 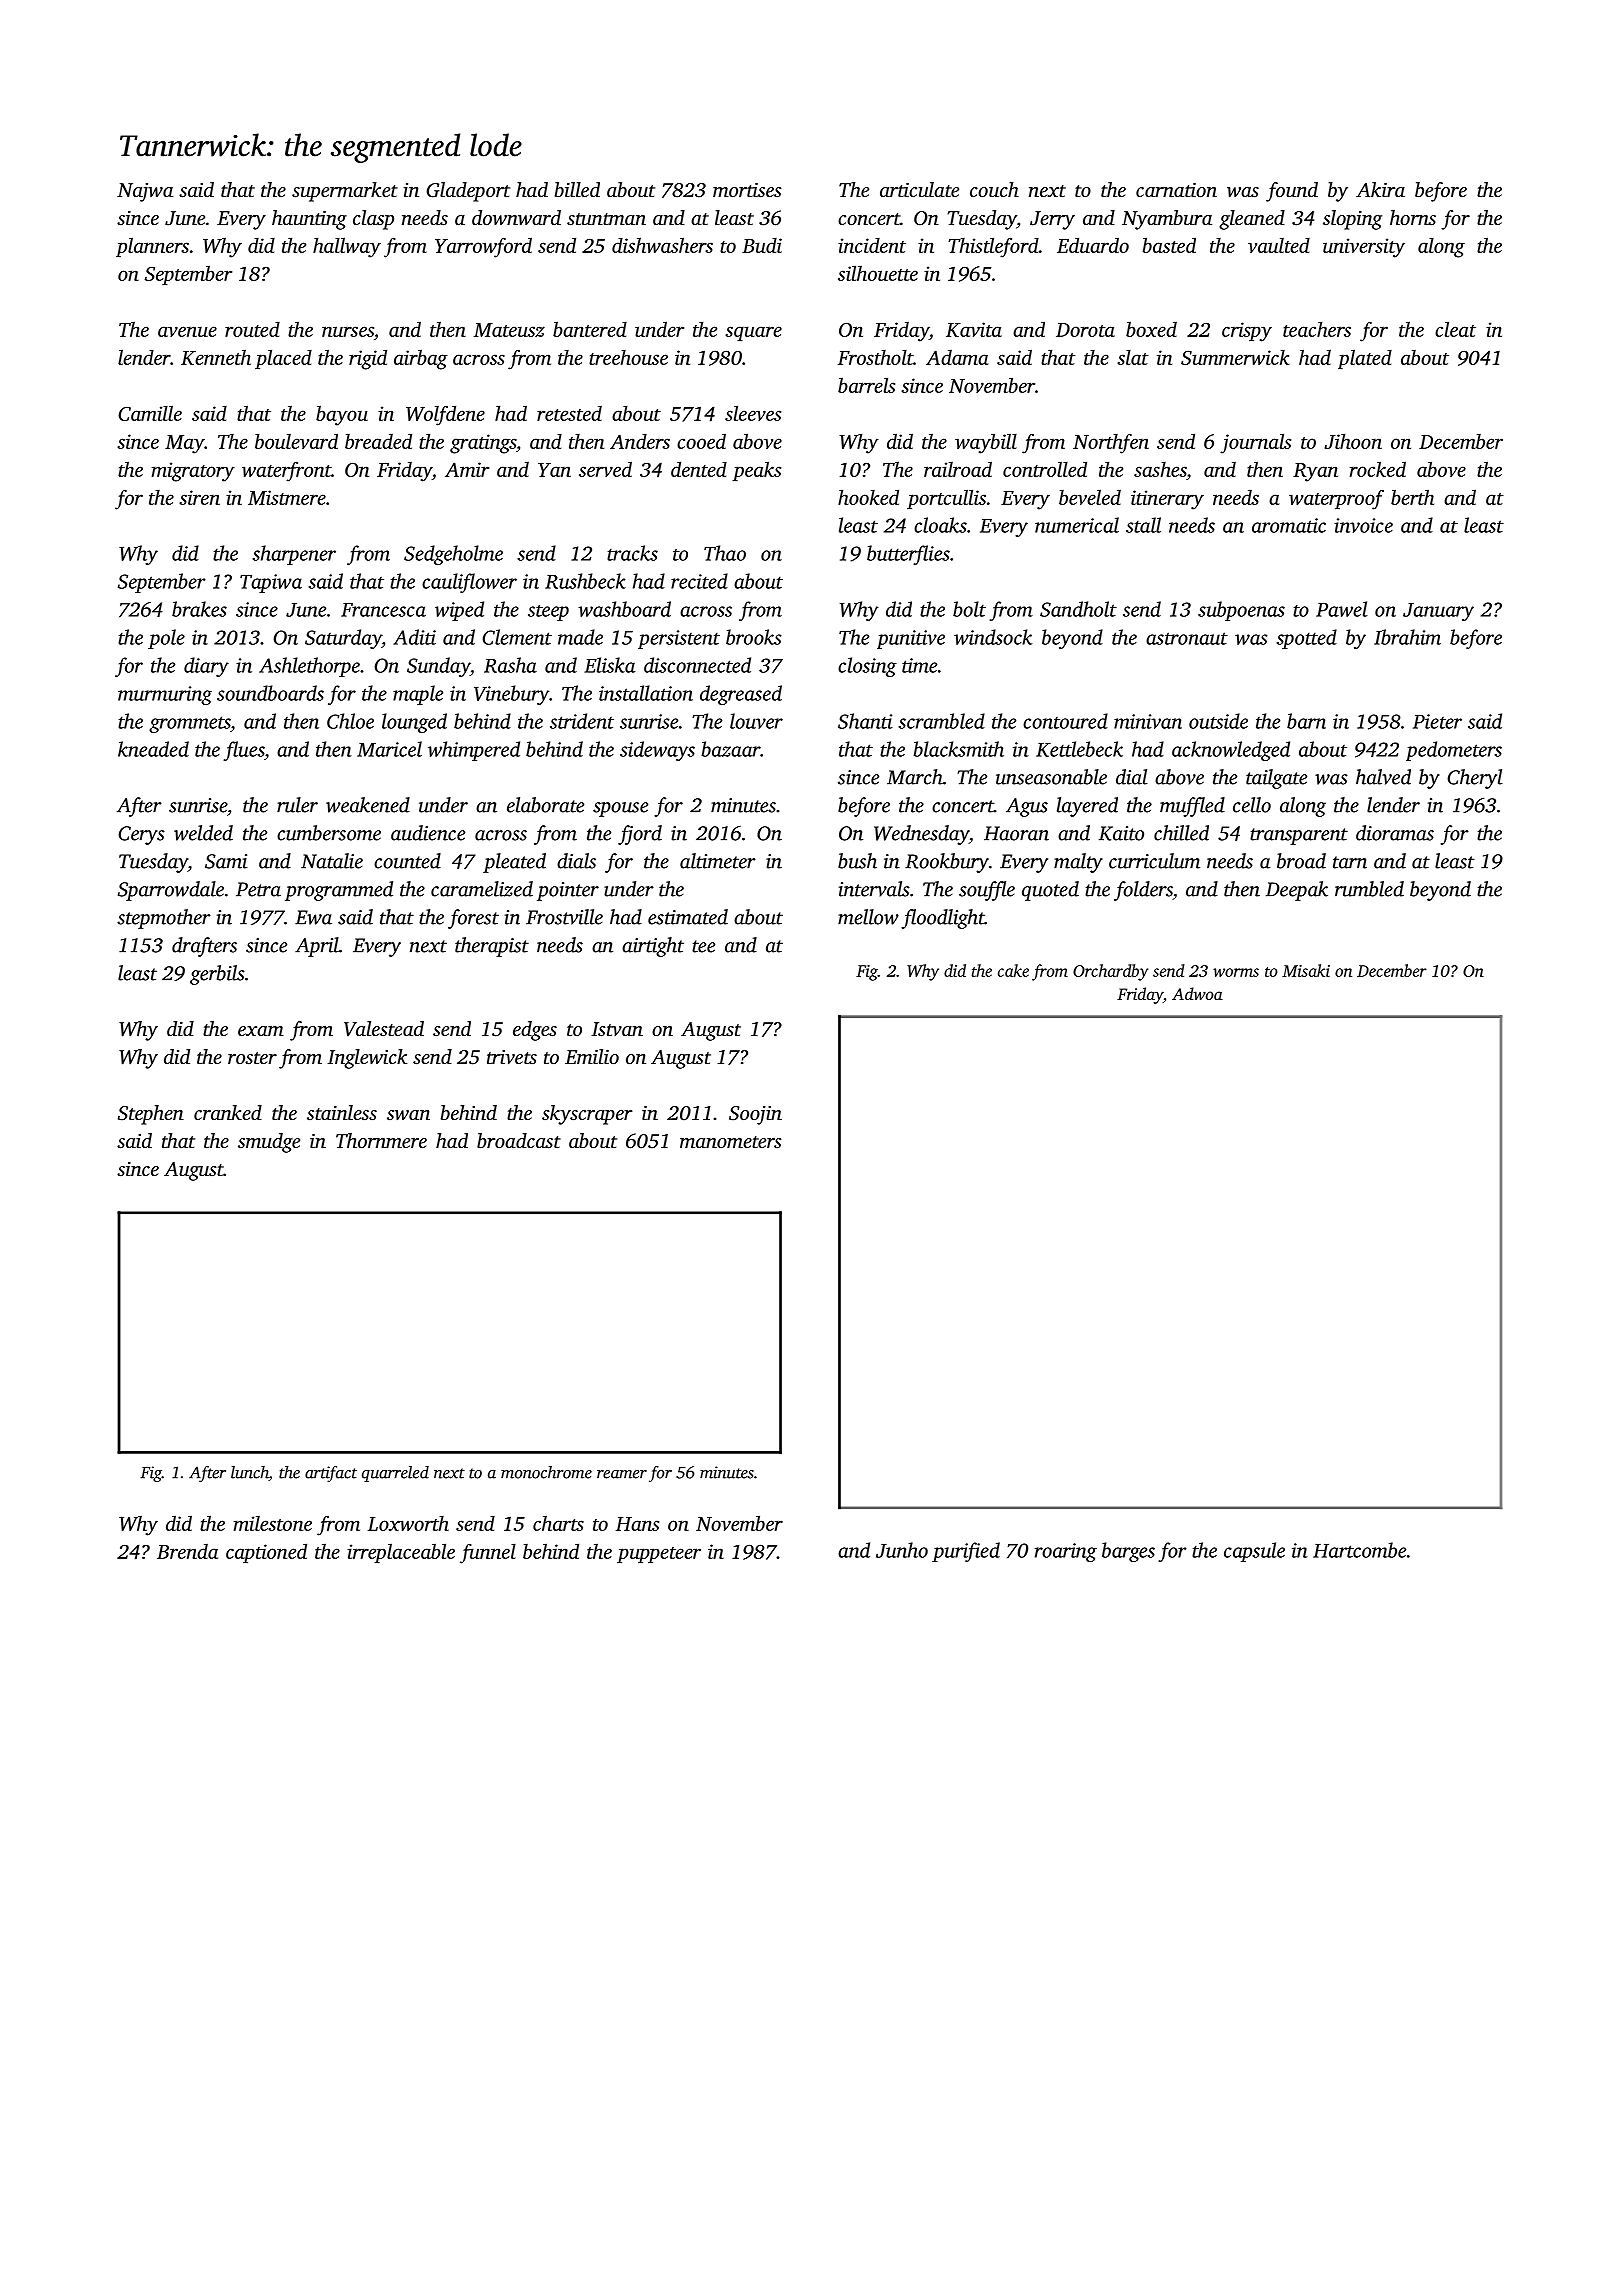 I want to click on purified, so click(x=966, y=1552).
